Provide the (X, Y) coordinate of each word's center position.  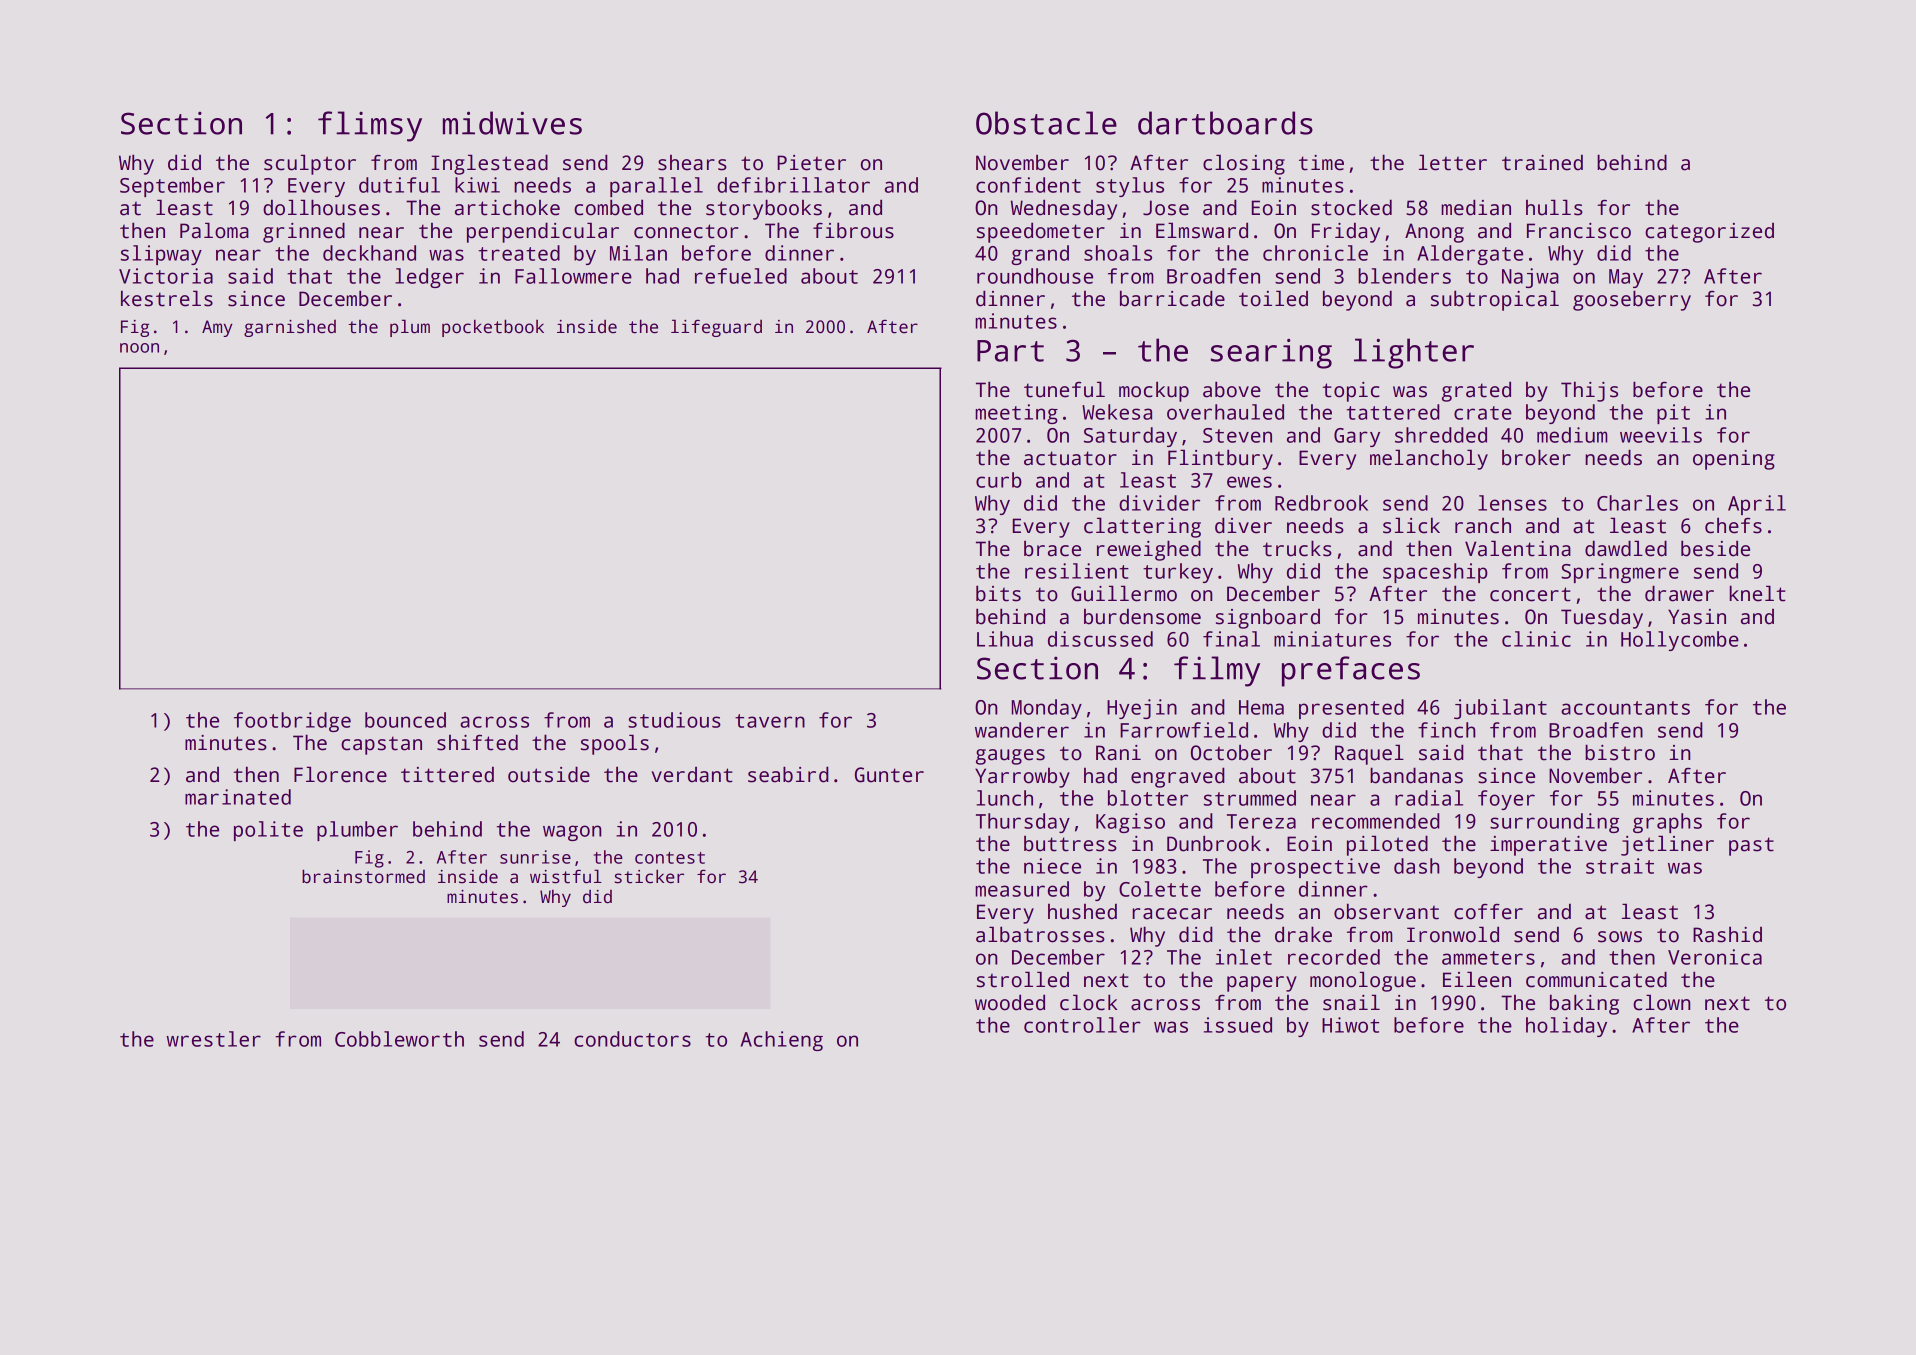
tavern (770, 721)
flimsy (370, 126)
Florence (340, 774)
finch (1446, 730)
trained (1542, 162)
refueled (741, 276)
